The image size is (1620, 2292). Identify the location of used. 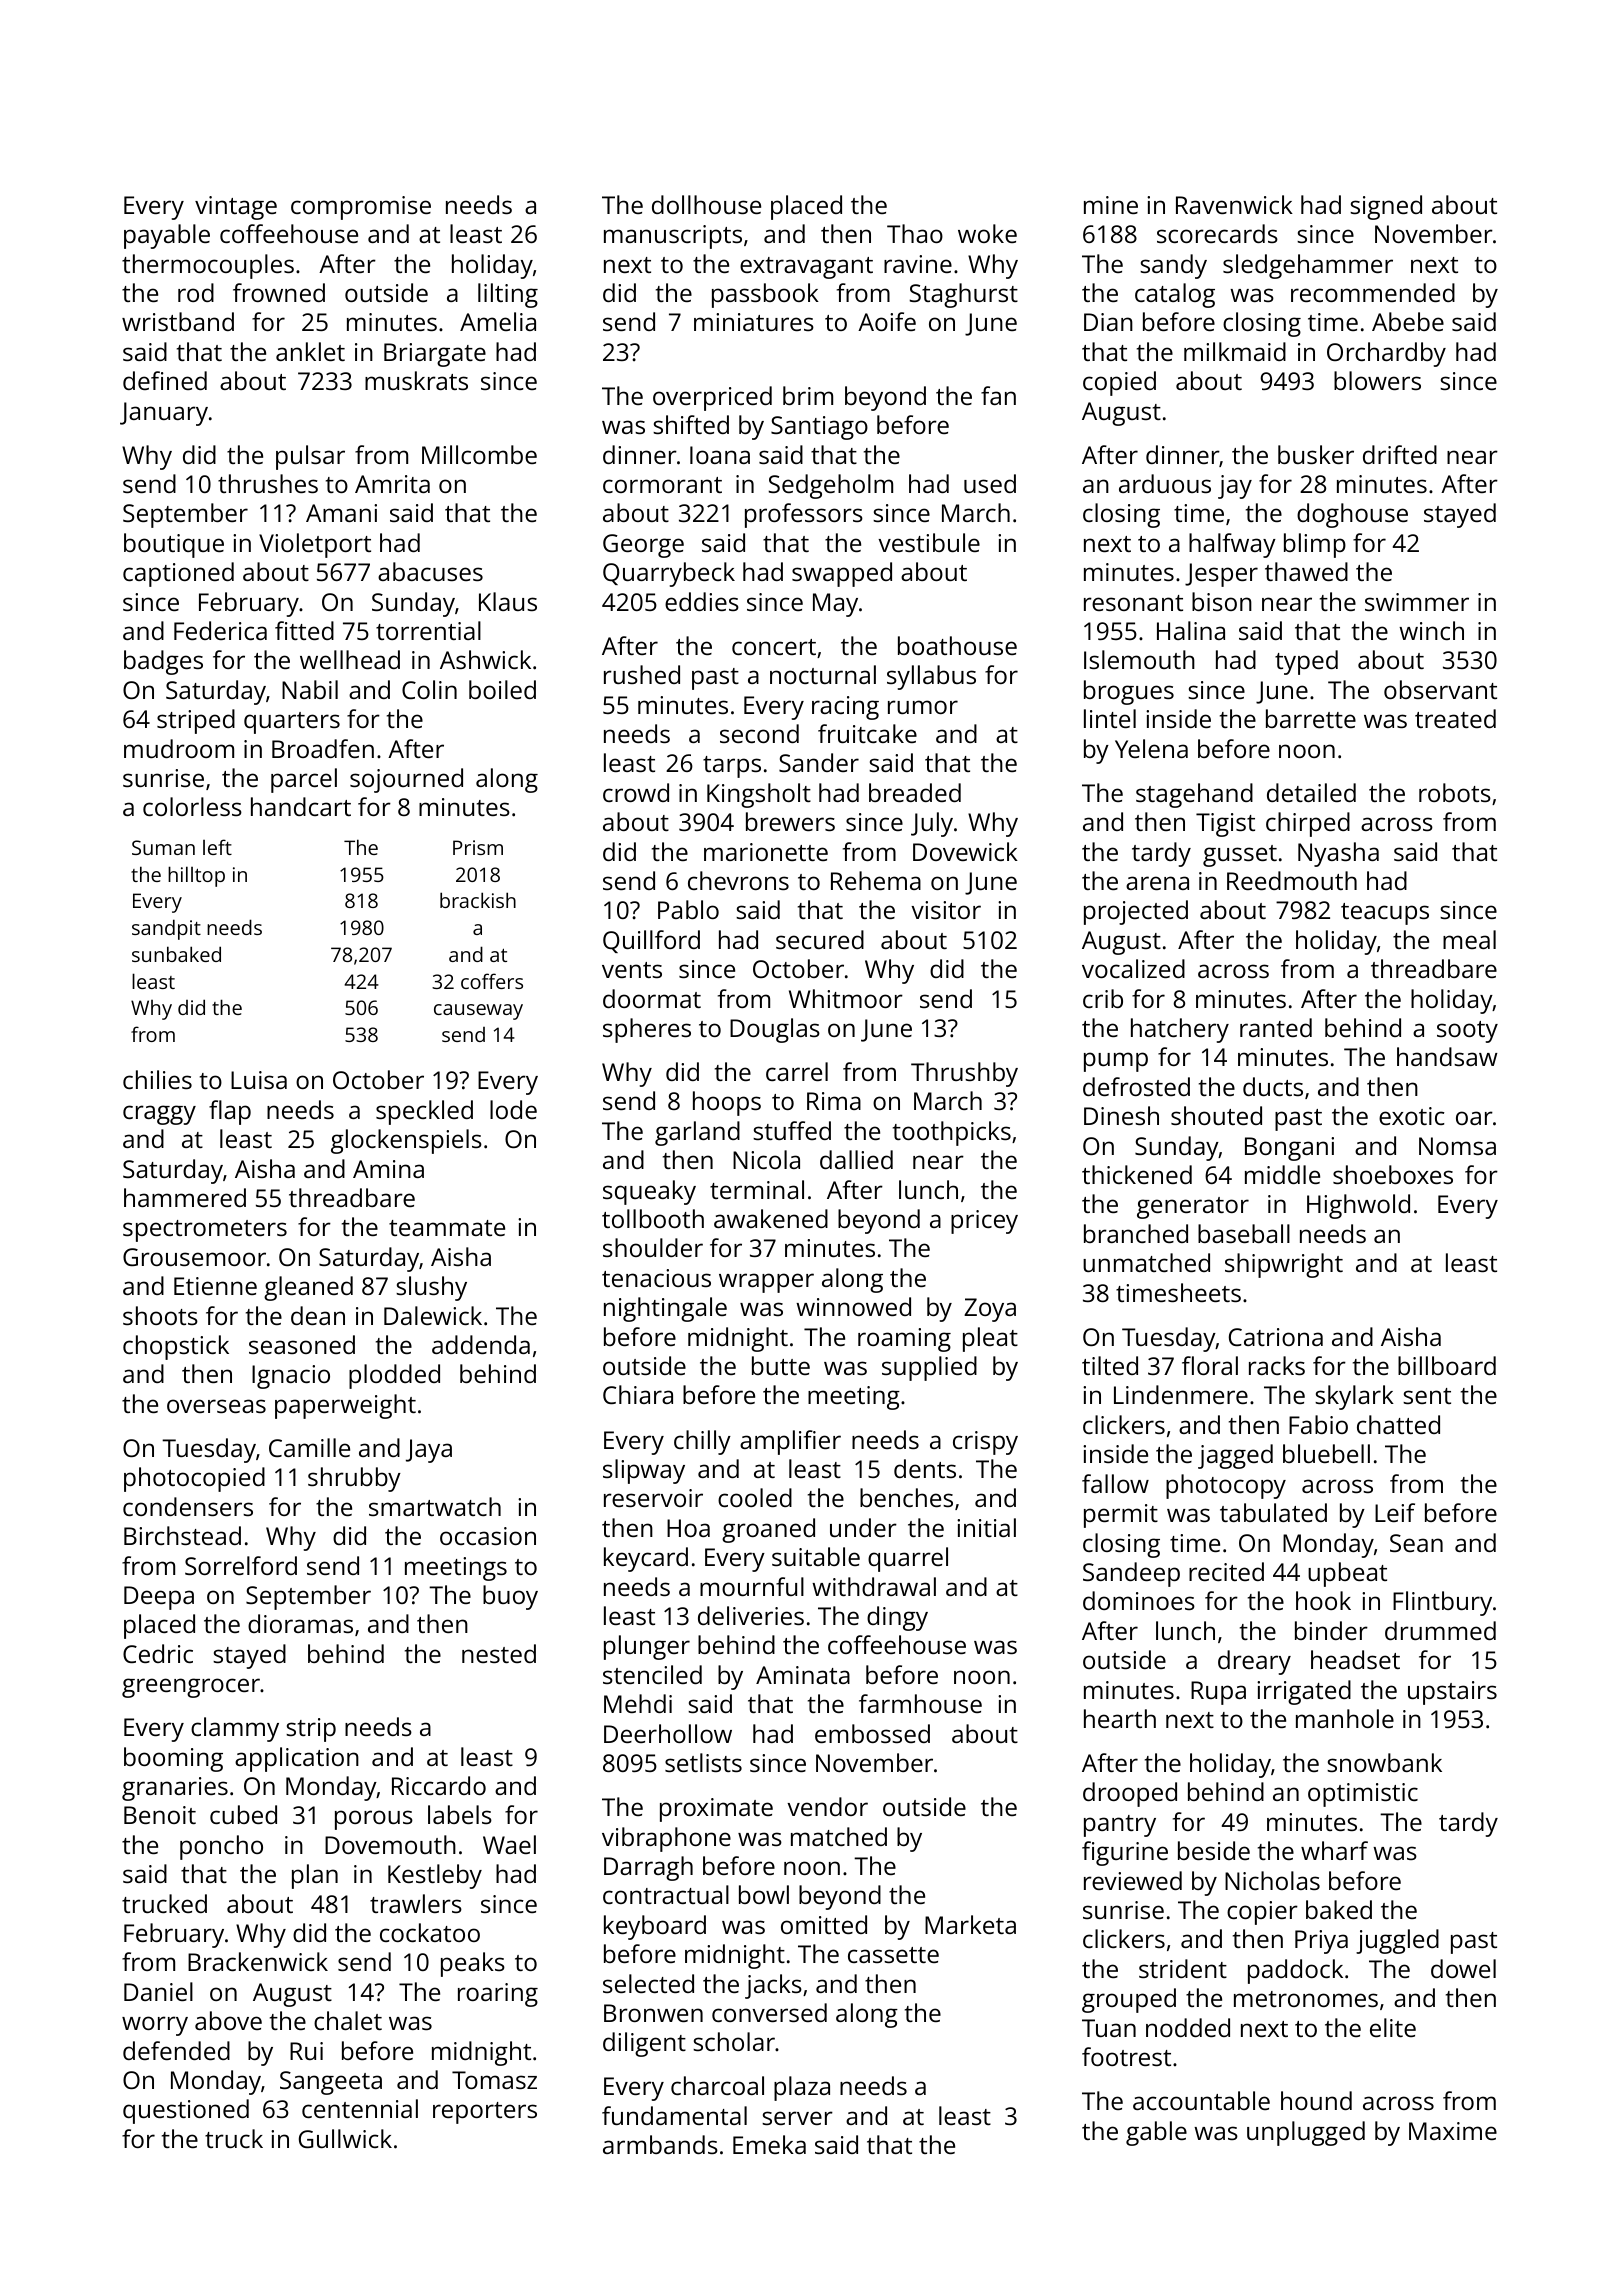
(990, 483).
